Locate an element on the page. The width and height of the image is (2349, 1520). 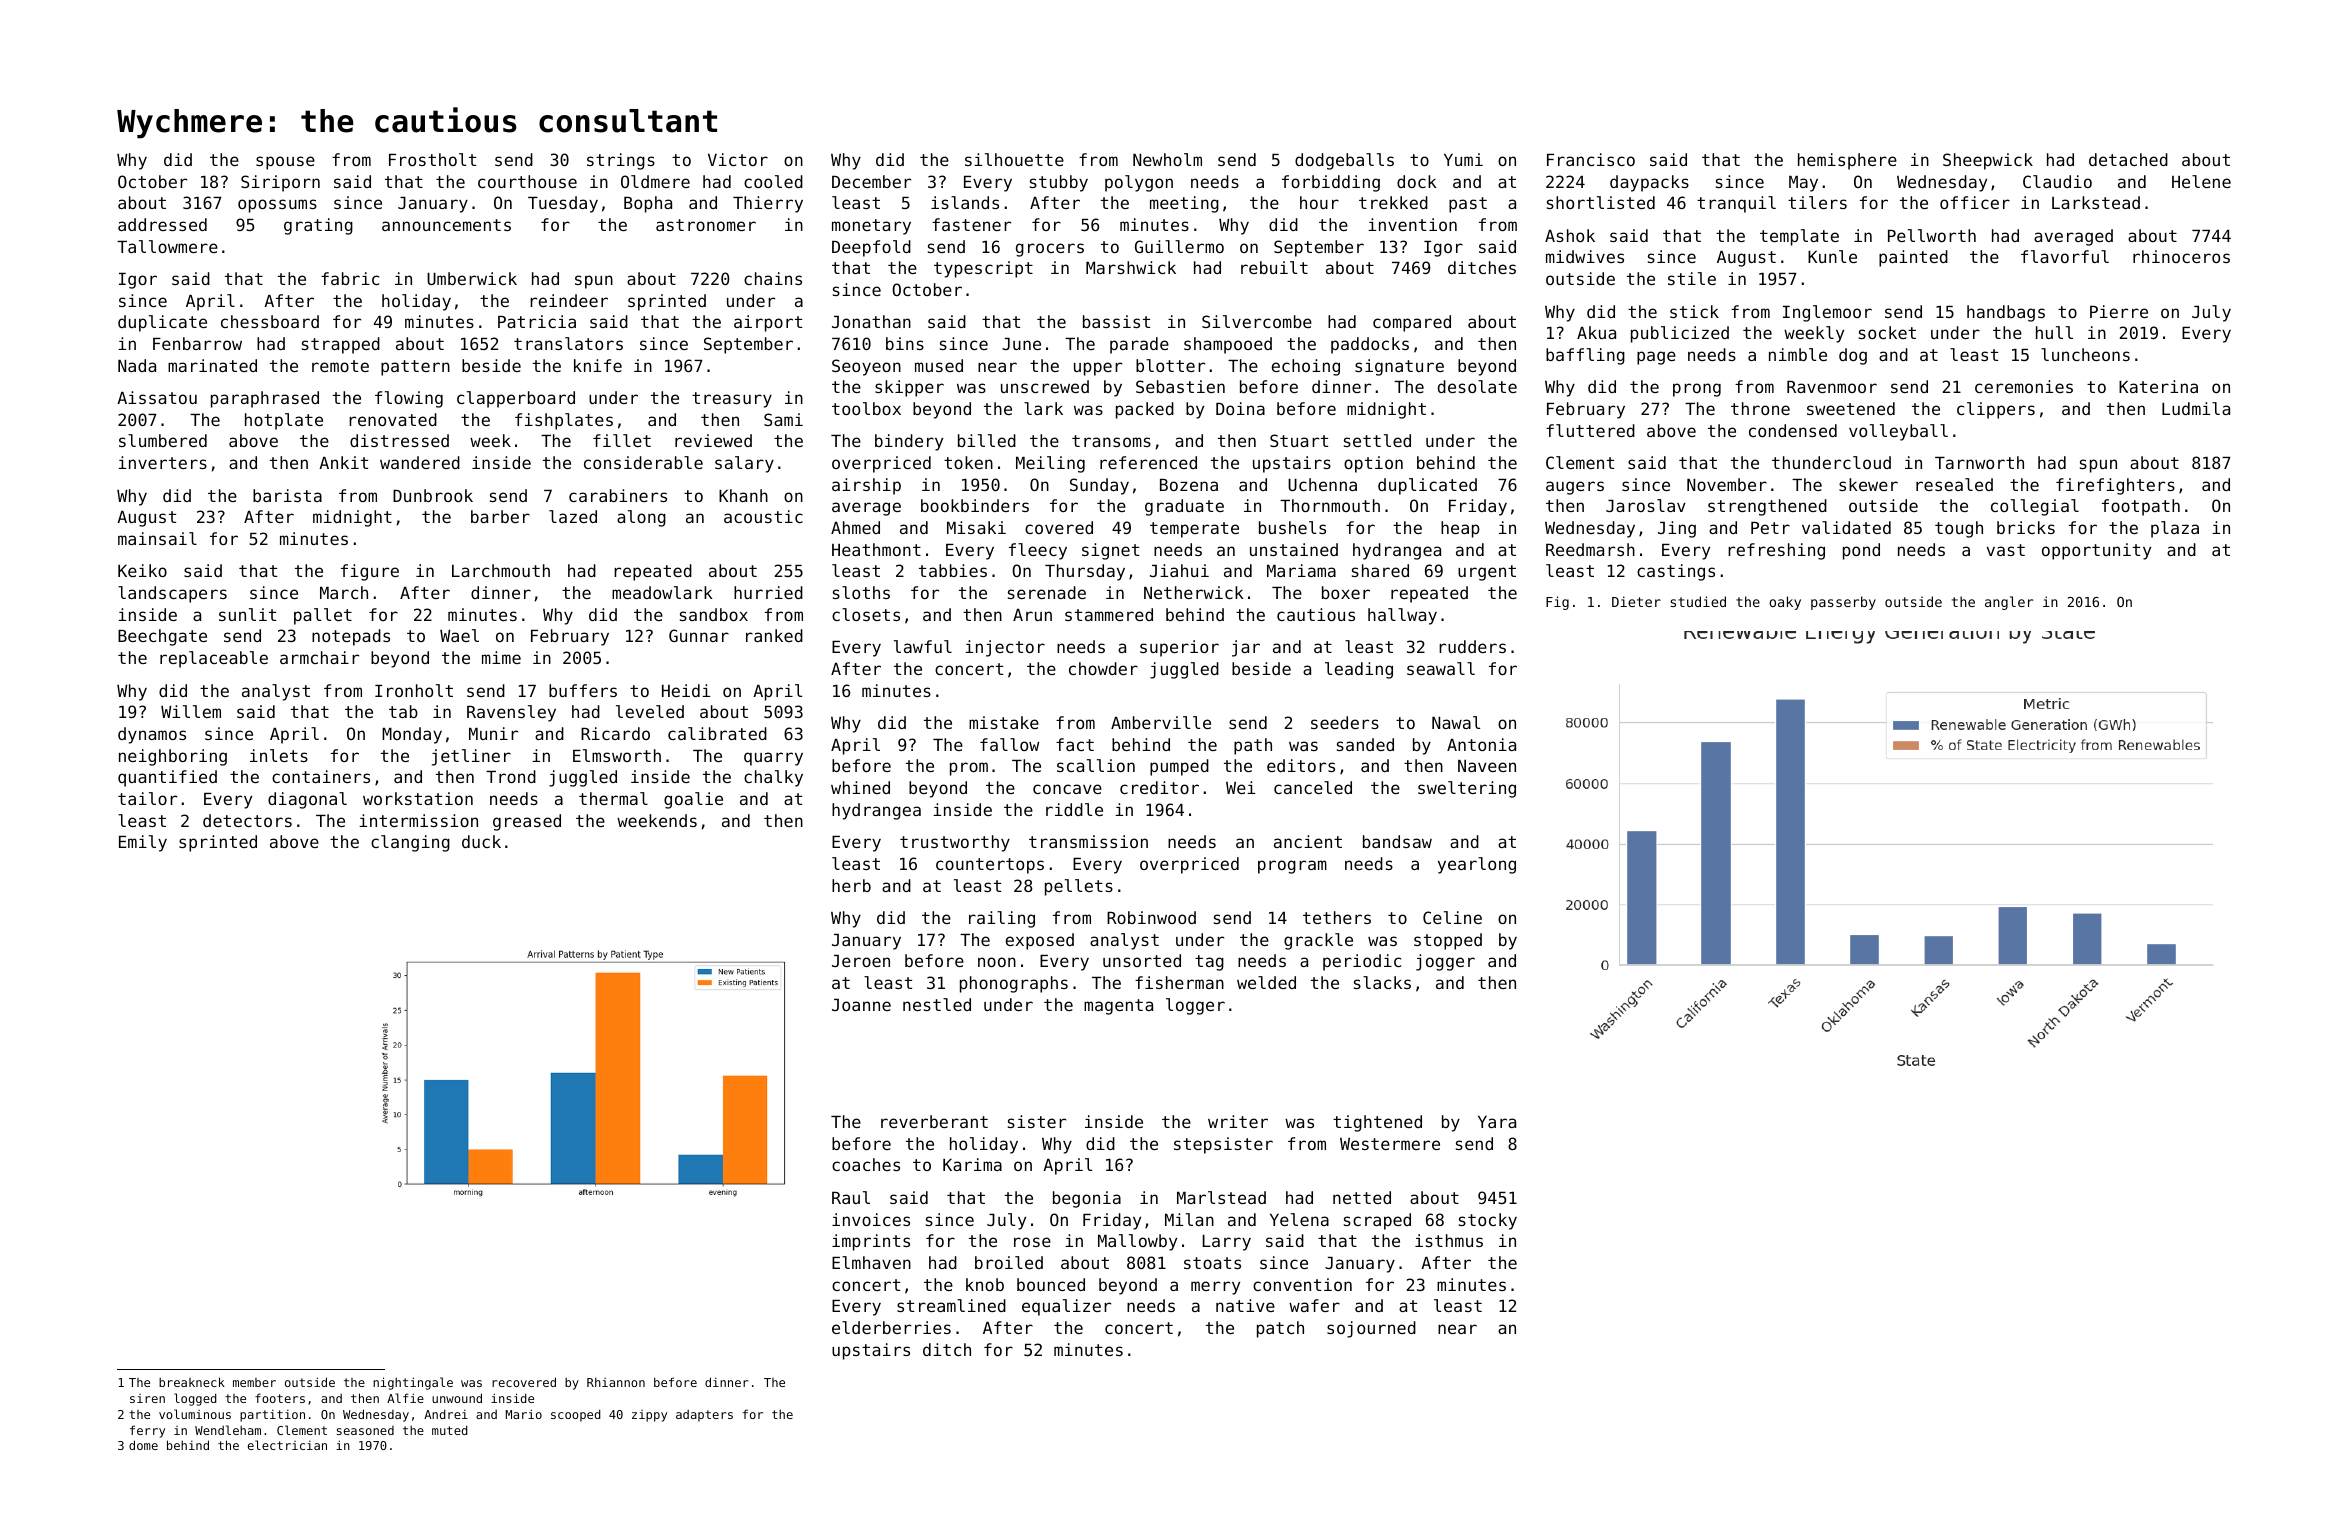
Frostholt is located at coordinates (432, 159).
